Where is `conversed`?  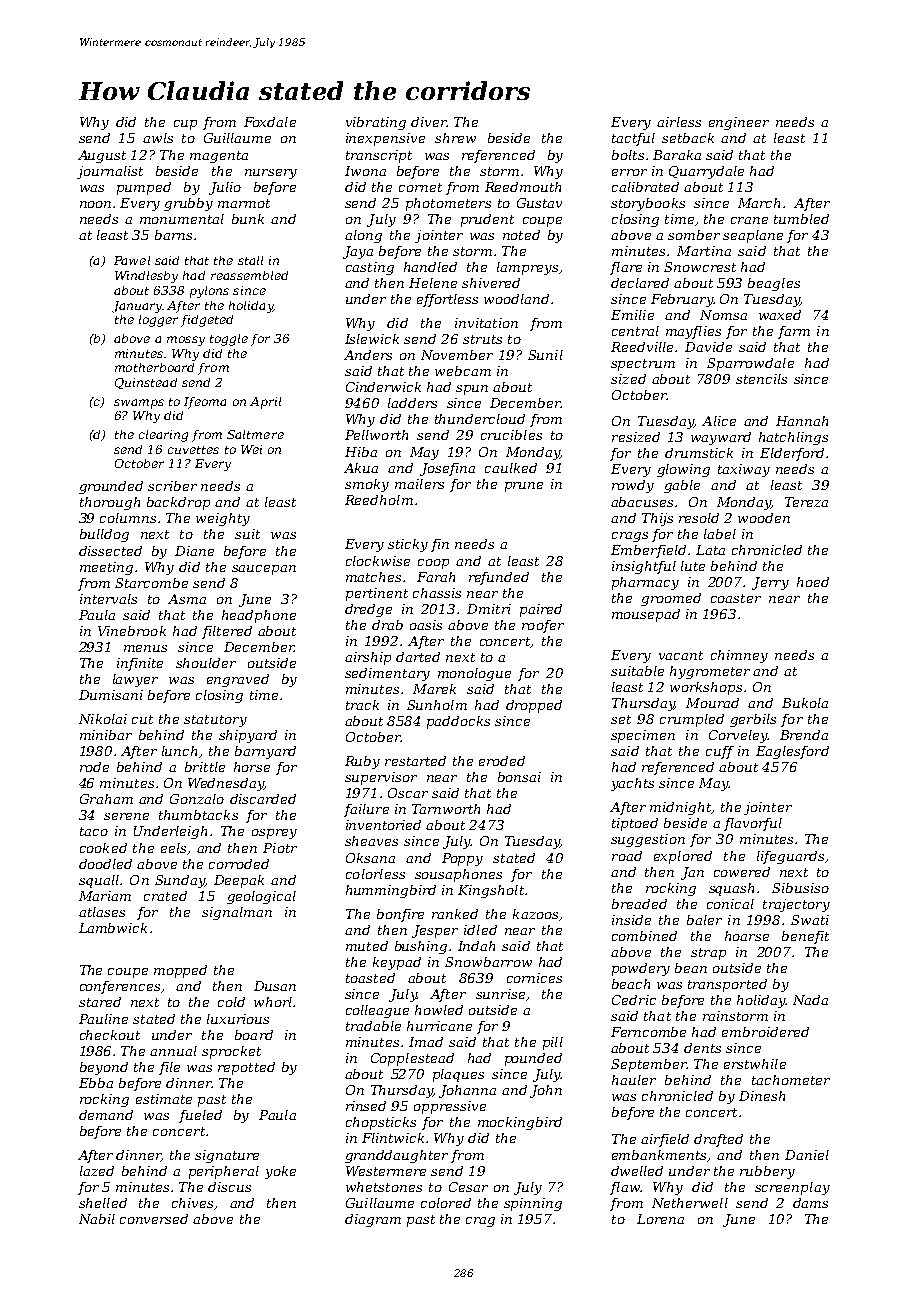
conversed is located at coordinates (154, 1219).
